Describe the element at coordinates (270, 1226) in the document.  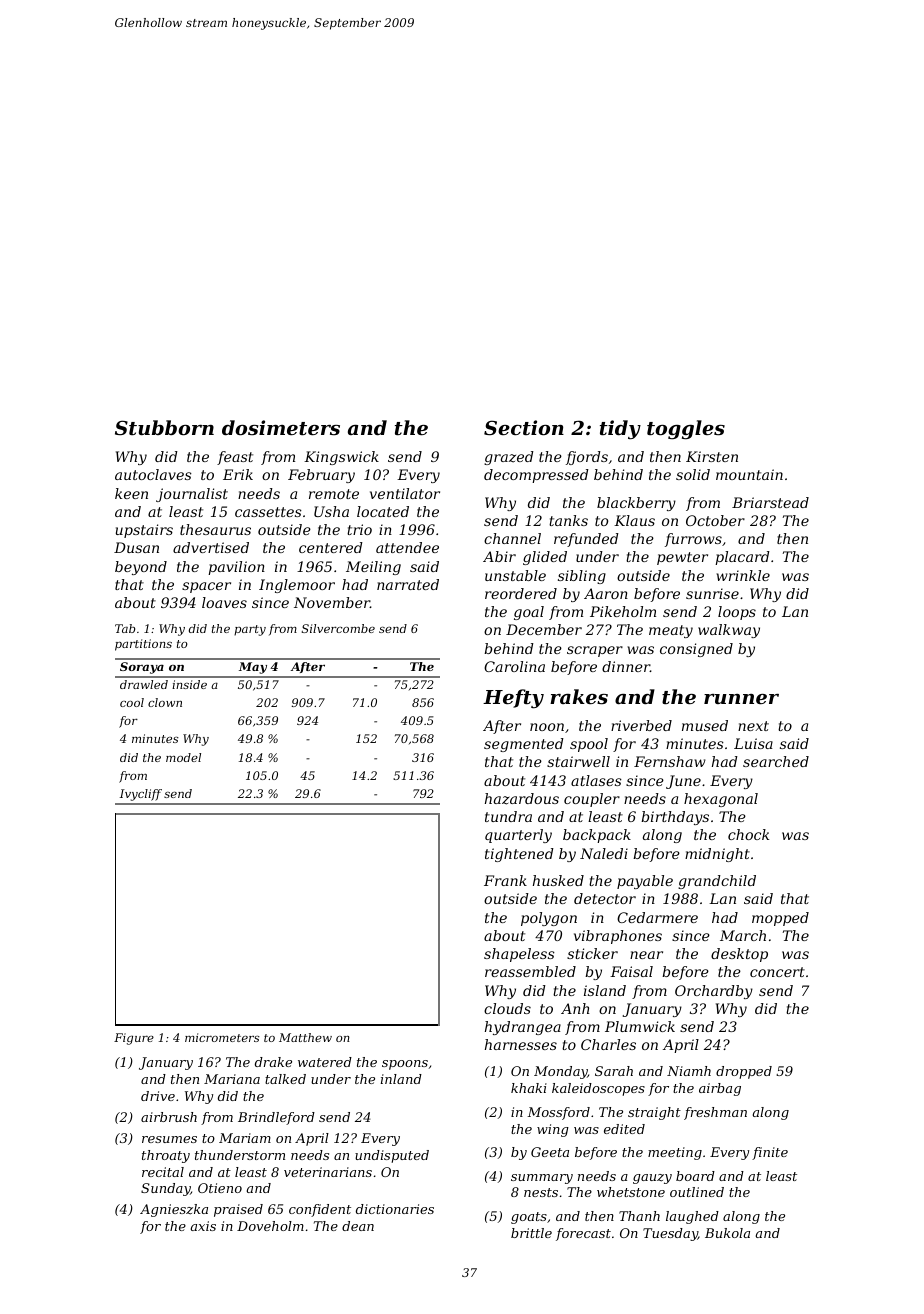
I see `Doveholm` at that location.
